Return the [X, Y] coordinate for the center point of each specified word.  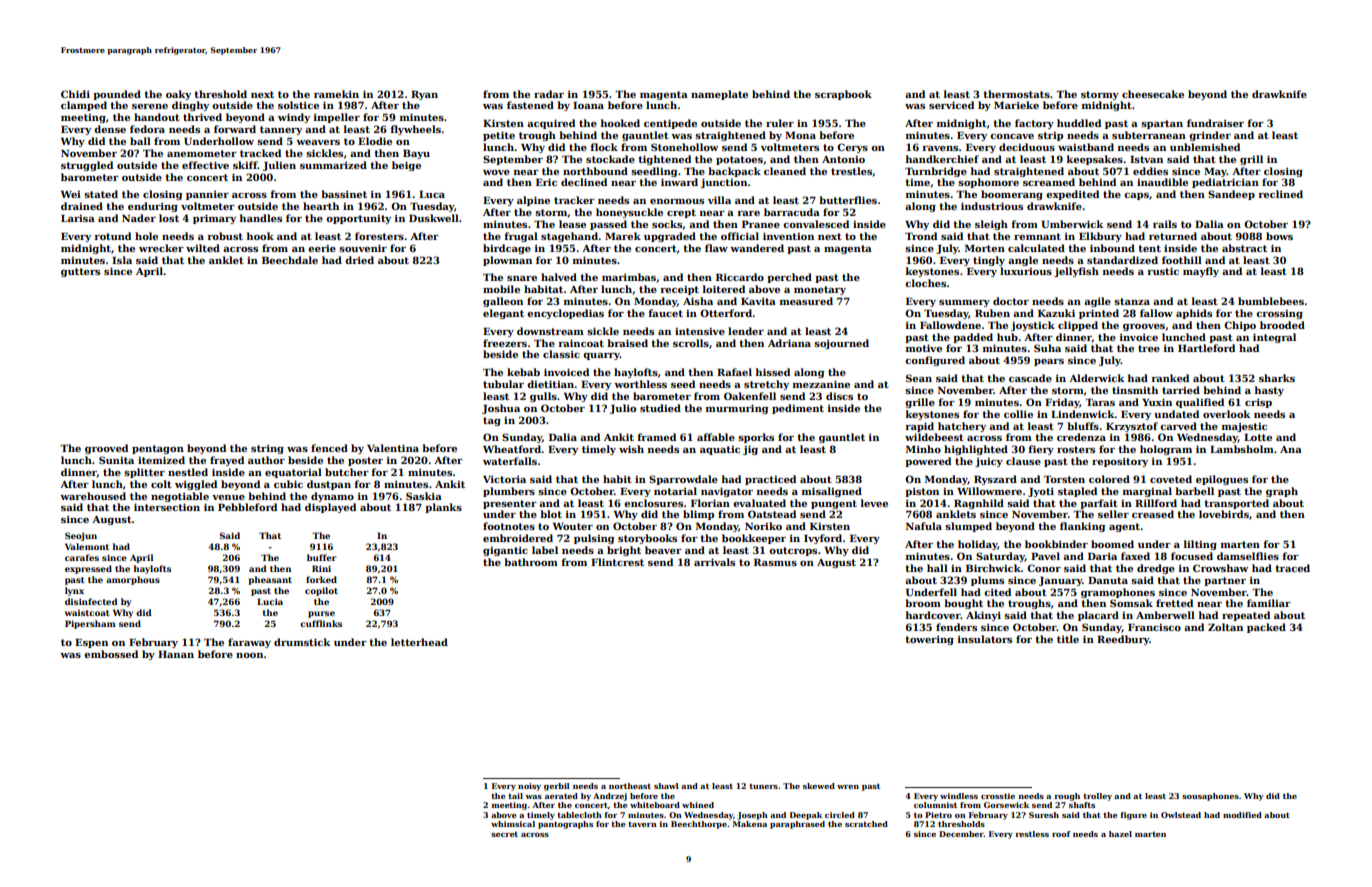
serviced [951, 105]
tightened [664, 160]
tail [515, 796]
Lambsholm [1242, 449]
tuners [763, 786]
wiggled [196, 485]
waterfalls [510, 461]
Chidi [75, 94]
